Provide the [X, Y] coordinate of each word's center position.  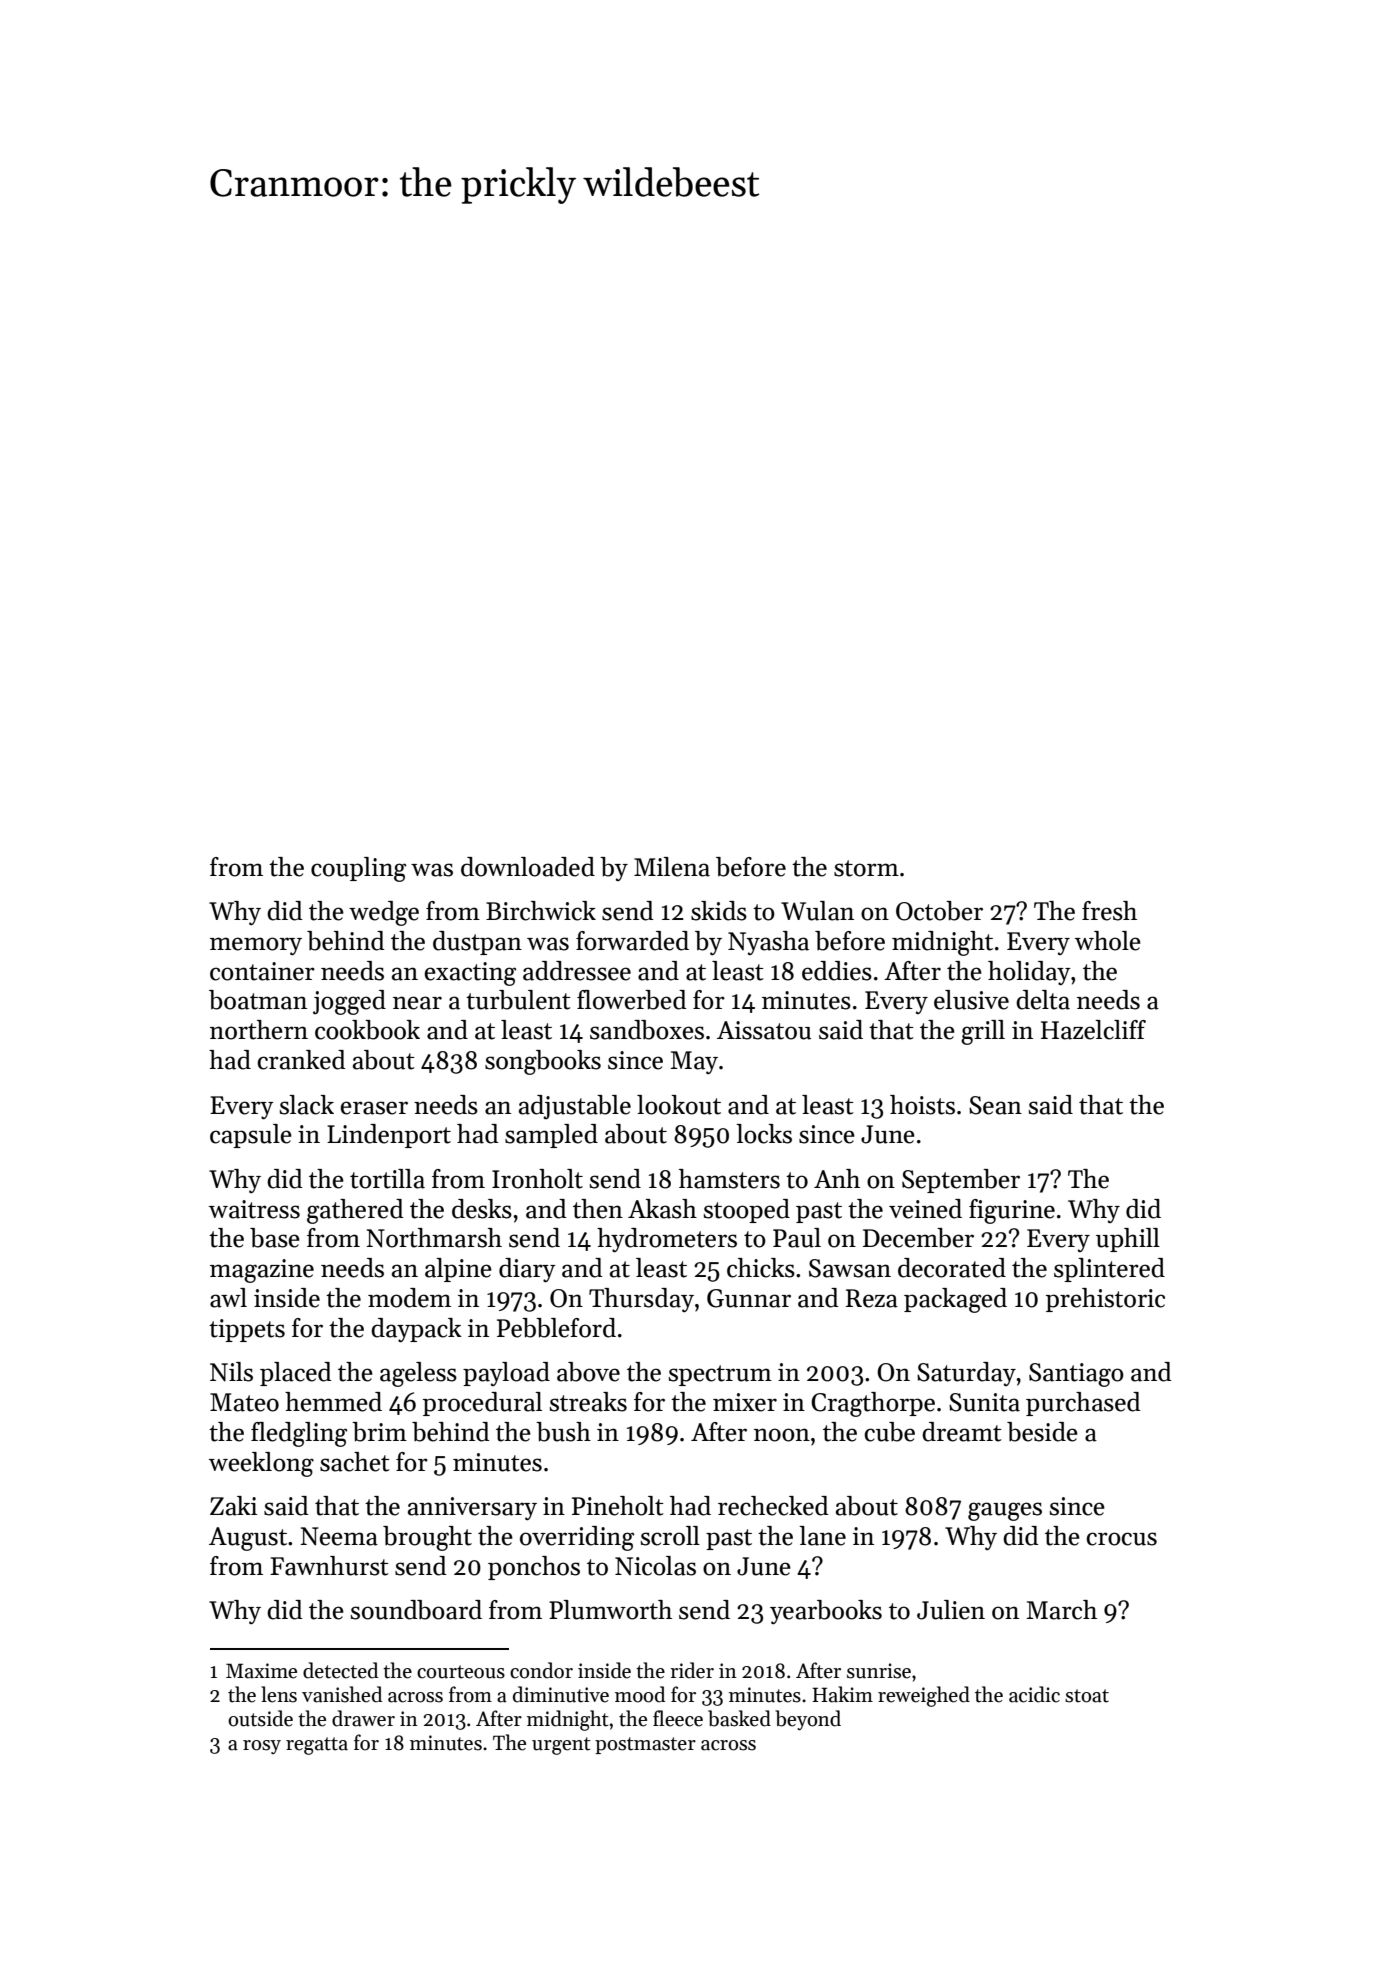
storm [866, 868]
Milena [672, 867]
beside [1042, 1432]
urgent [561, 1746]
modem [409, 1298]
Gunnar [749, 1298]
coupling [358, 869]
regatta [317, 1746]
